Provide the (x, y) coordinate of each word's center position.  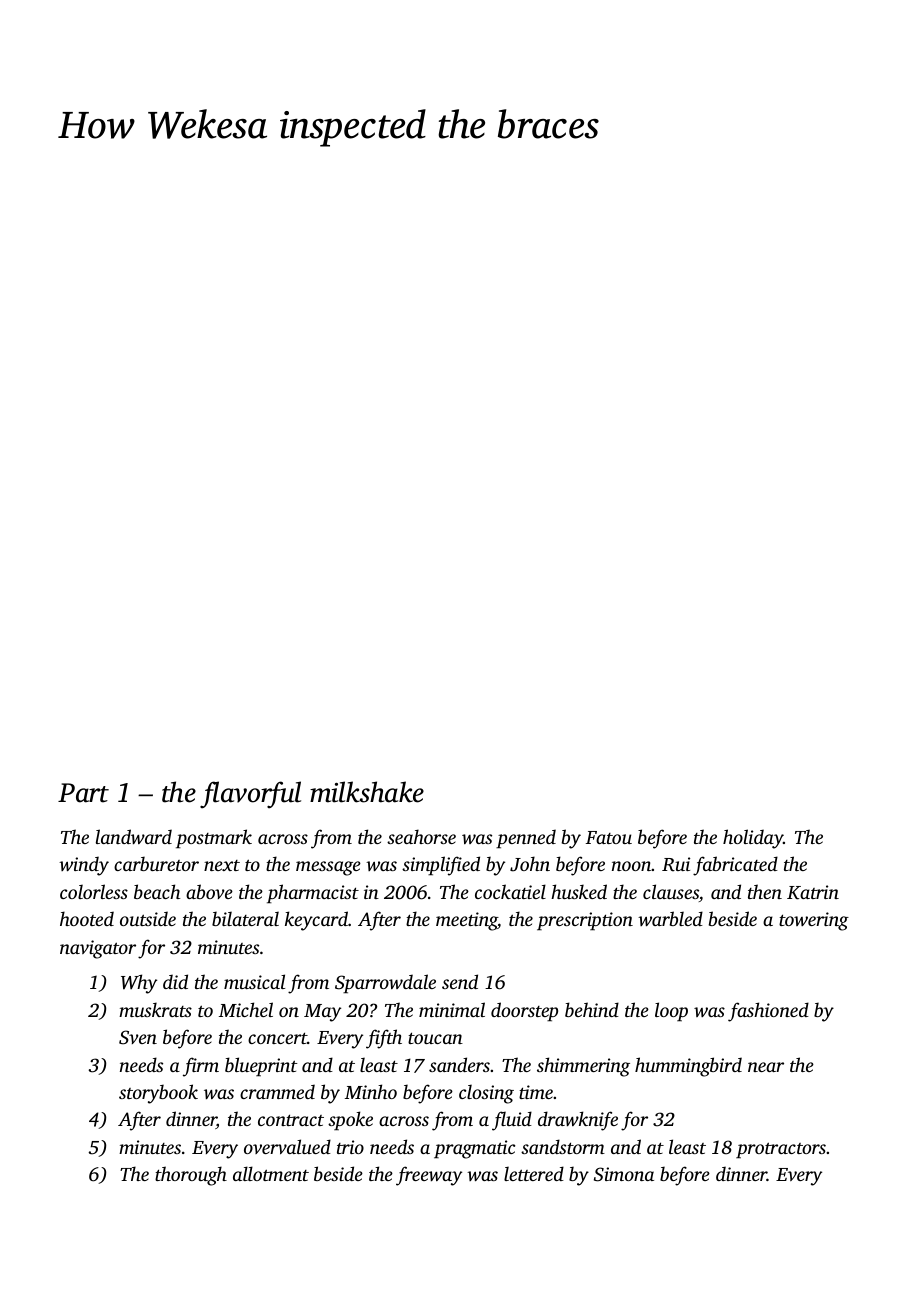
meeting (467, 921)
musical (254, 981)
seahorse (421, 836)
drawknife (578, 1121)
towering (814, 921)
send (460, 981)
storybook (158, 1094)
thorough (191, 1176)
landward (134, 836)
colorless (94, 891)
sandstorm (563, 1146)
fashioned (768, 1012)
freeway (429, 1176)
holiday (753, 839)
